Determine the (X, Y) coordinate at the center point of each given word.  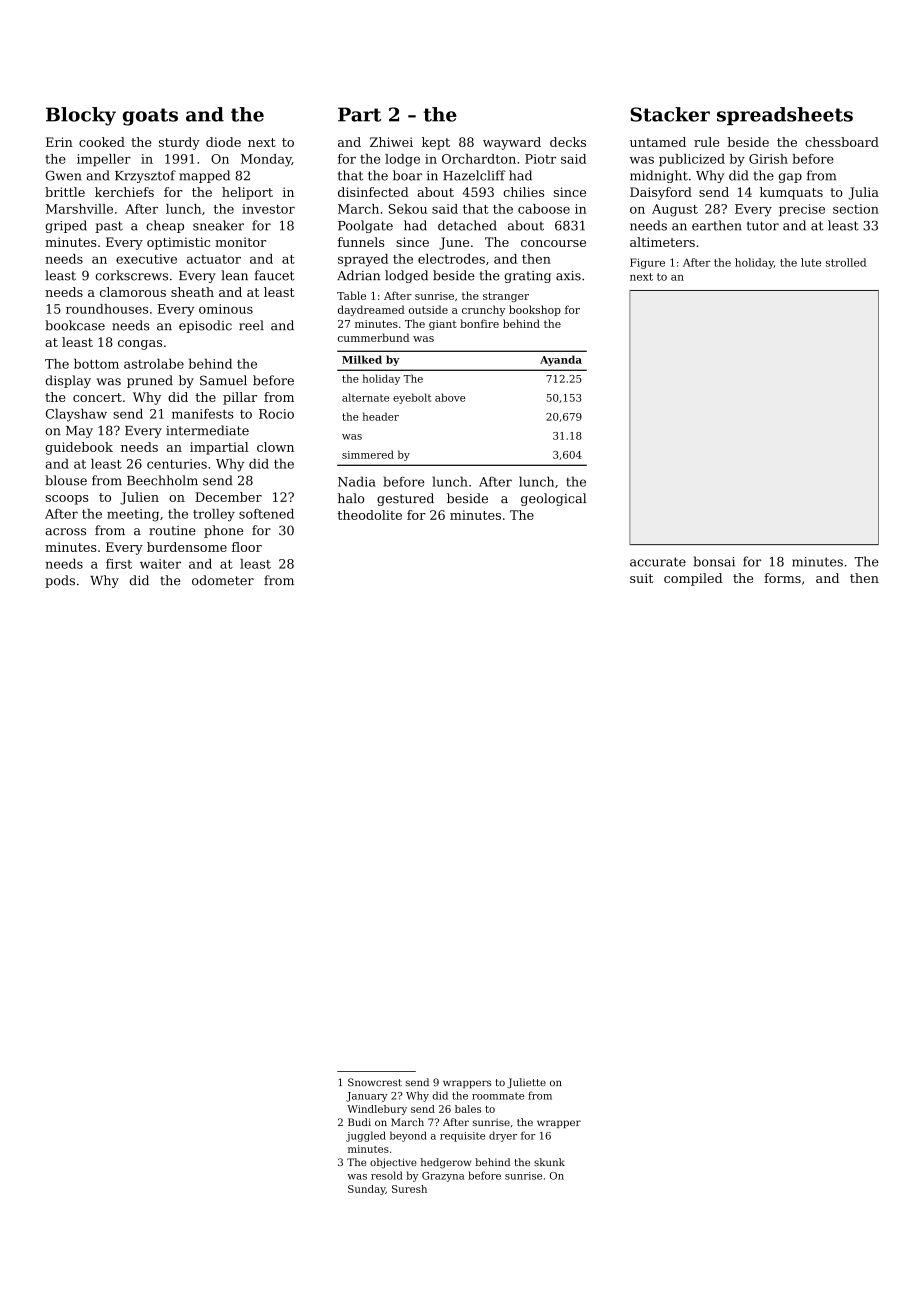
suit (641, 578)
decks (568, 142)
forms (782, 578)
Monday (266, 160)
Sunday (366, 1190)
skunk (549, 1162)
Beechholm (162, 480)
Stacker (670, 114)
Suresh (409, 1189)
